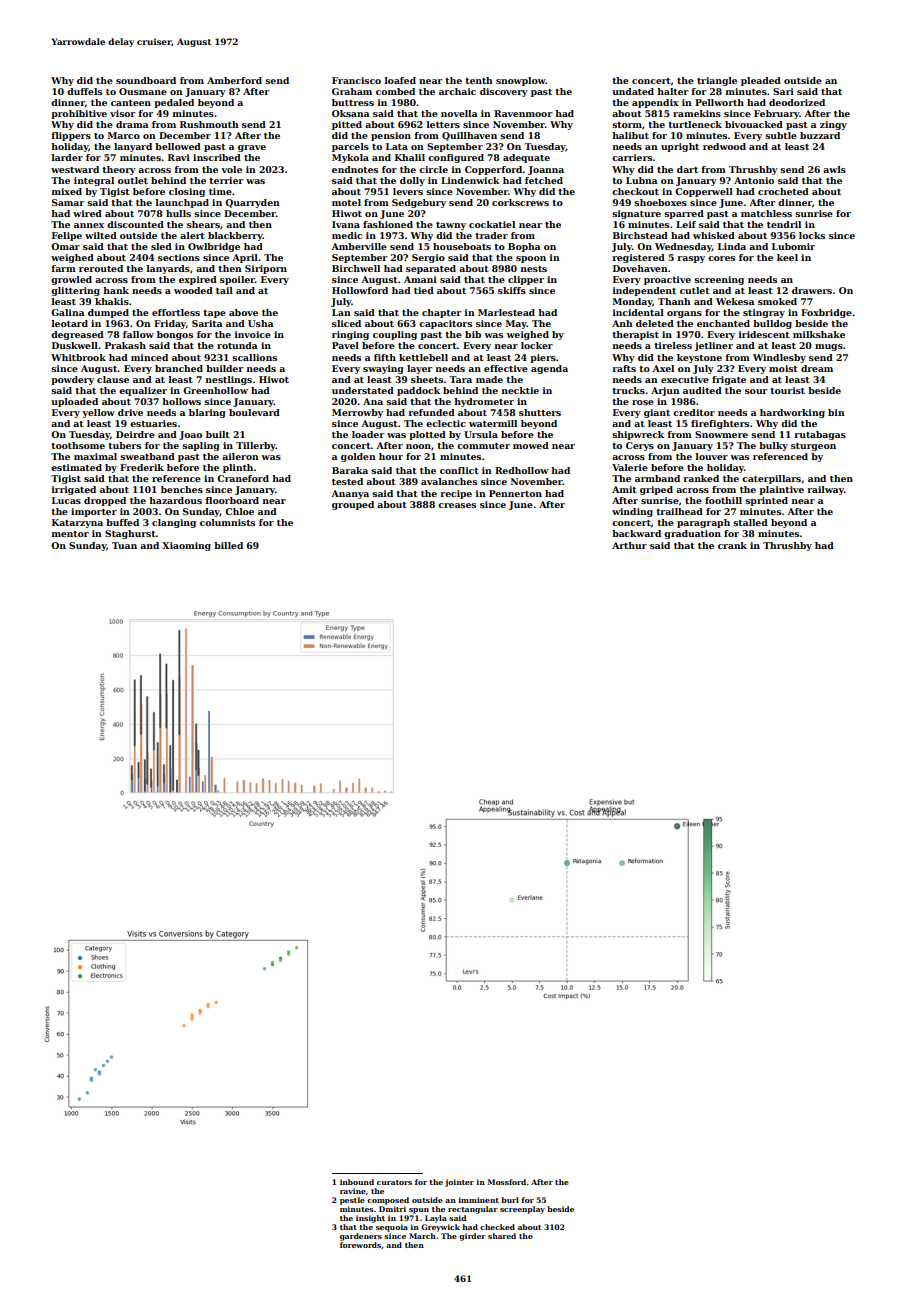 The width and height of the image is (908, 1316). I want to click on Xiaoming, so click(186, 546).
